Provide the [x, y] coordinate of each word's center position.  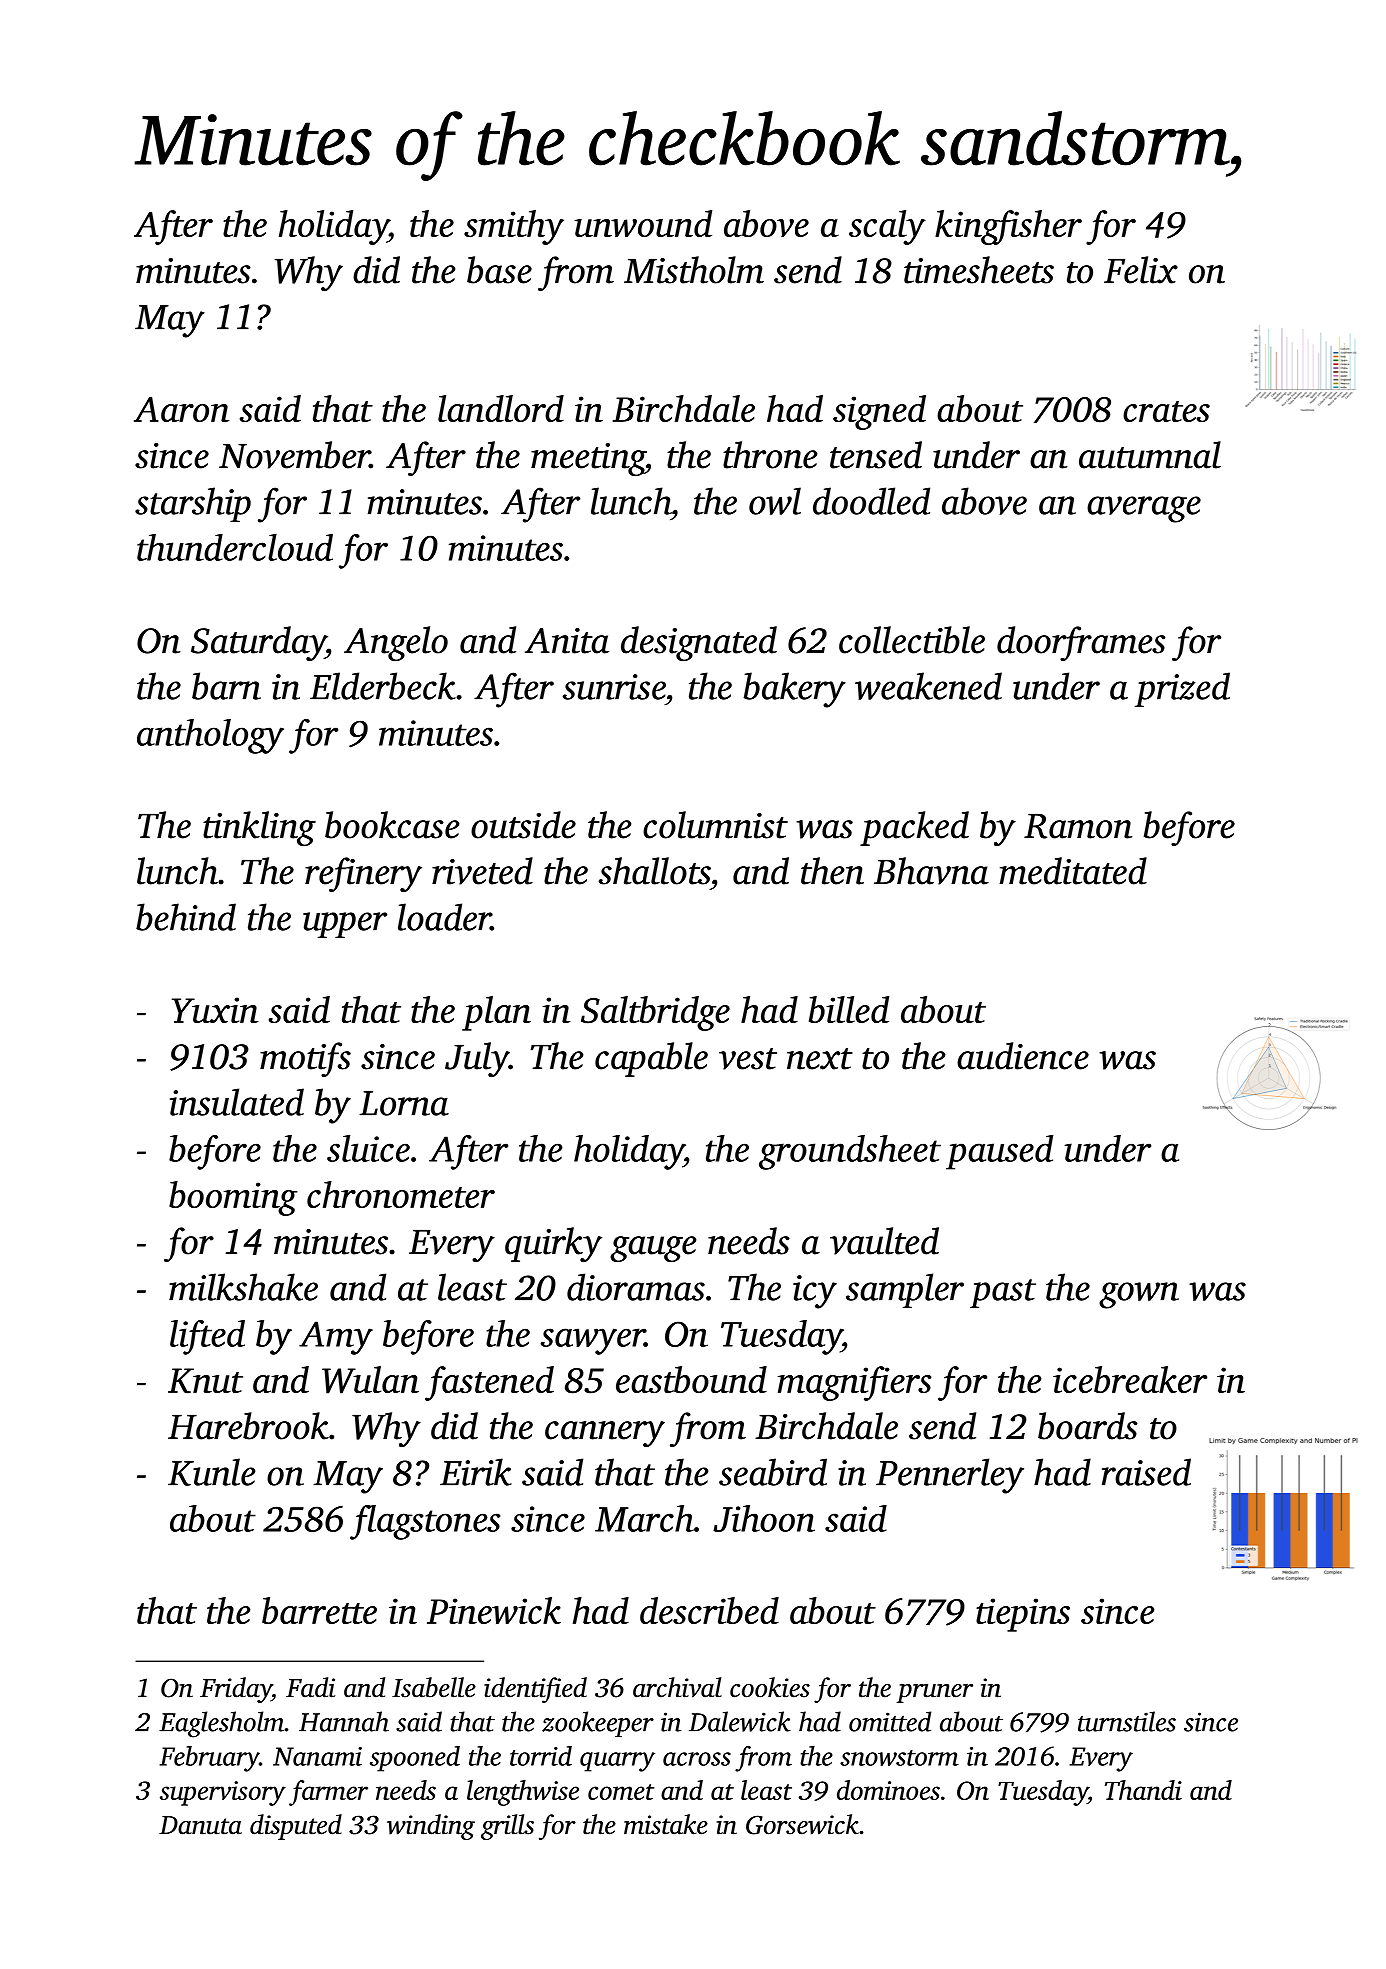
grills [507, 1827]
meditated [1073, 871]
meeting [588, 459]
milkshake [243, 1287]
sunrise [614, 687]
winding [431, 1827]
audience [1023, 1056]
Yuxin [215, 1010]
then [832, 871]
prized [1182, 689]
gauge [653, 1249]
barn [226, 686]
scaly [887, 227]
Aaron [182, 409]
